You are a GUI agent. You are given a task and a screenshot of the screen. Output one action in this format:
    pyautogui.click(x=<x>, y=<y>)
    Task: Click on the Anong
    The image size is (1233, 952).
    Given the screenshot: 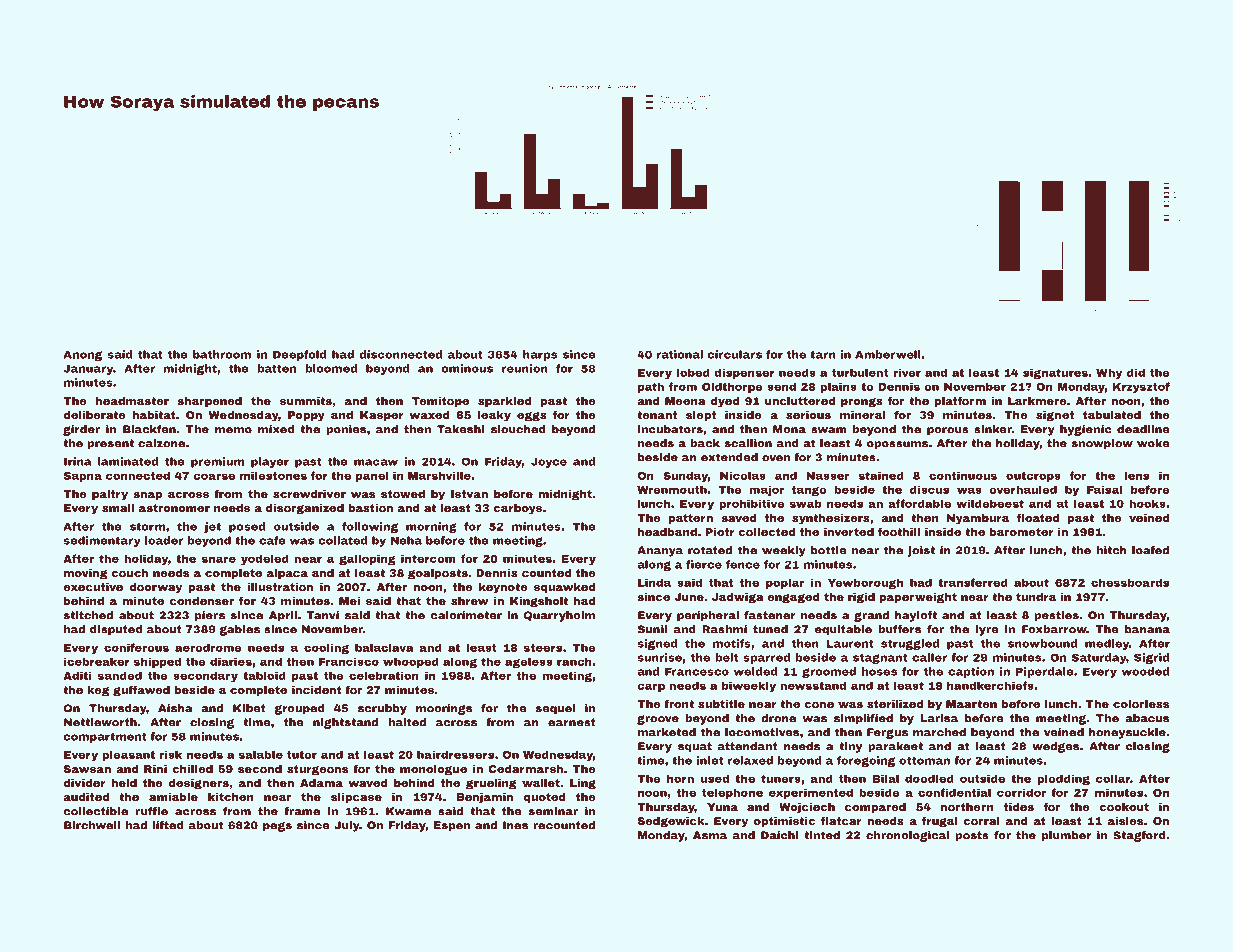 What is the action you would take?
    pyautogui.click(x=82, y=355)
